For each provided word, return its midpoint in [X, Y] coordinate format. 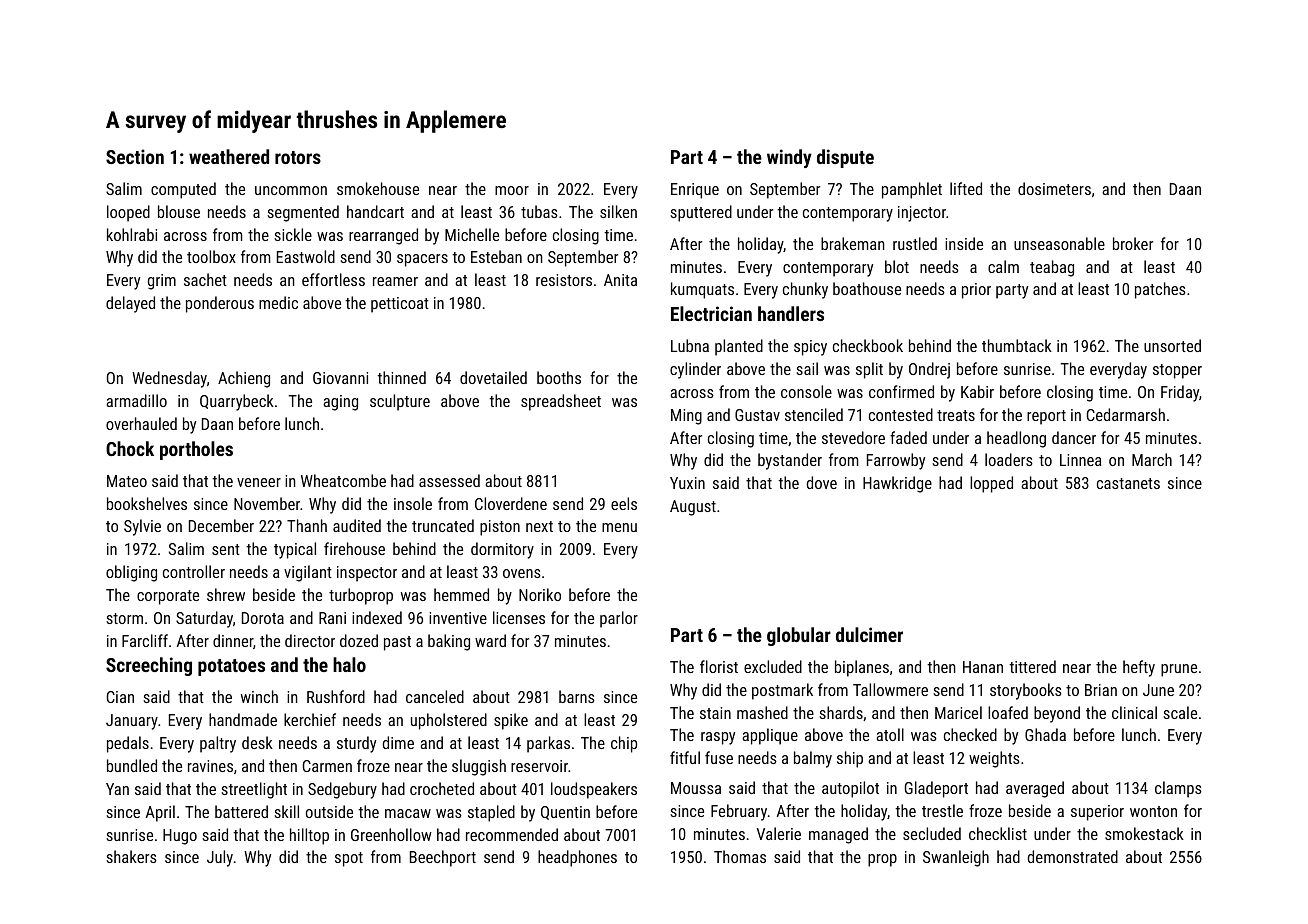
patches [1160, 290]
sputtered [701, 213]
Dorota [263, 618]
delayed [130, 304]
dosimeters [1054, 188]
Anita [620, 280]
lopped [991, 484]
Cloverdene [511, 503]
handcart [375, 211]
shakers [131, 856]
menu [619, 527]
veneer [259, 482]
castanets [1128, 483]
